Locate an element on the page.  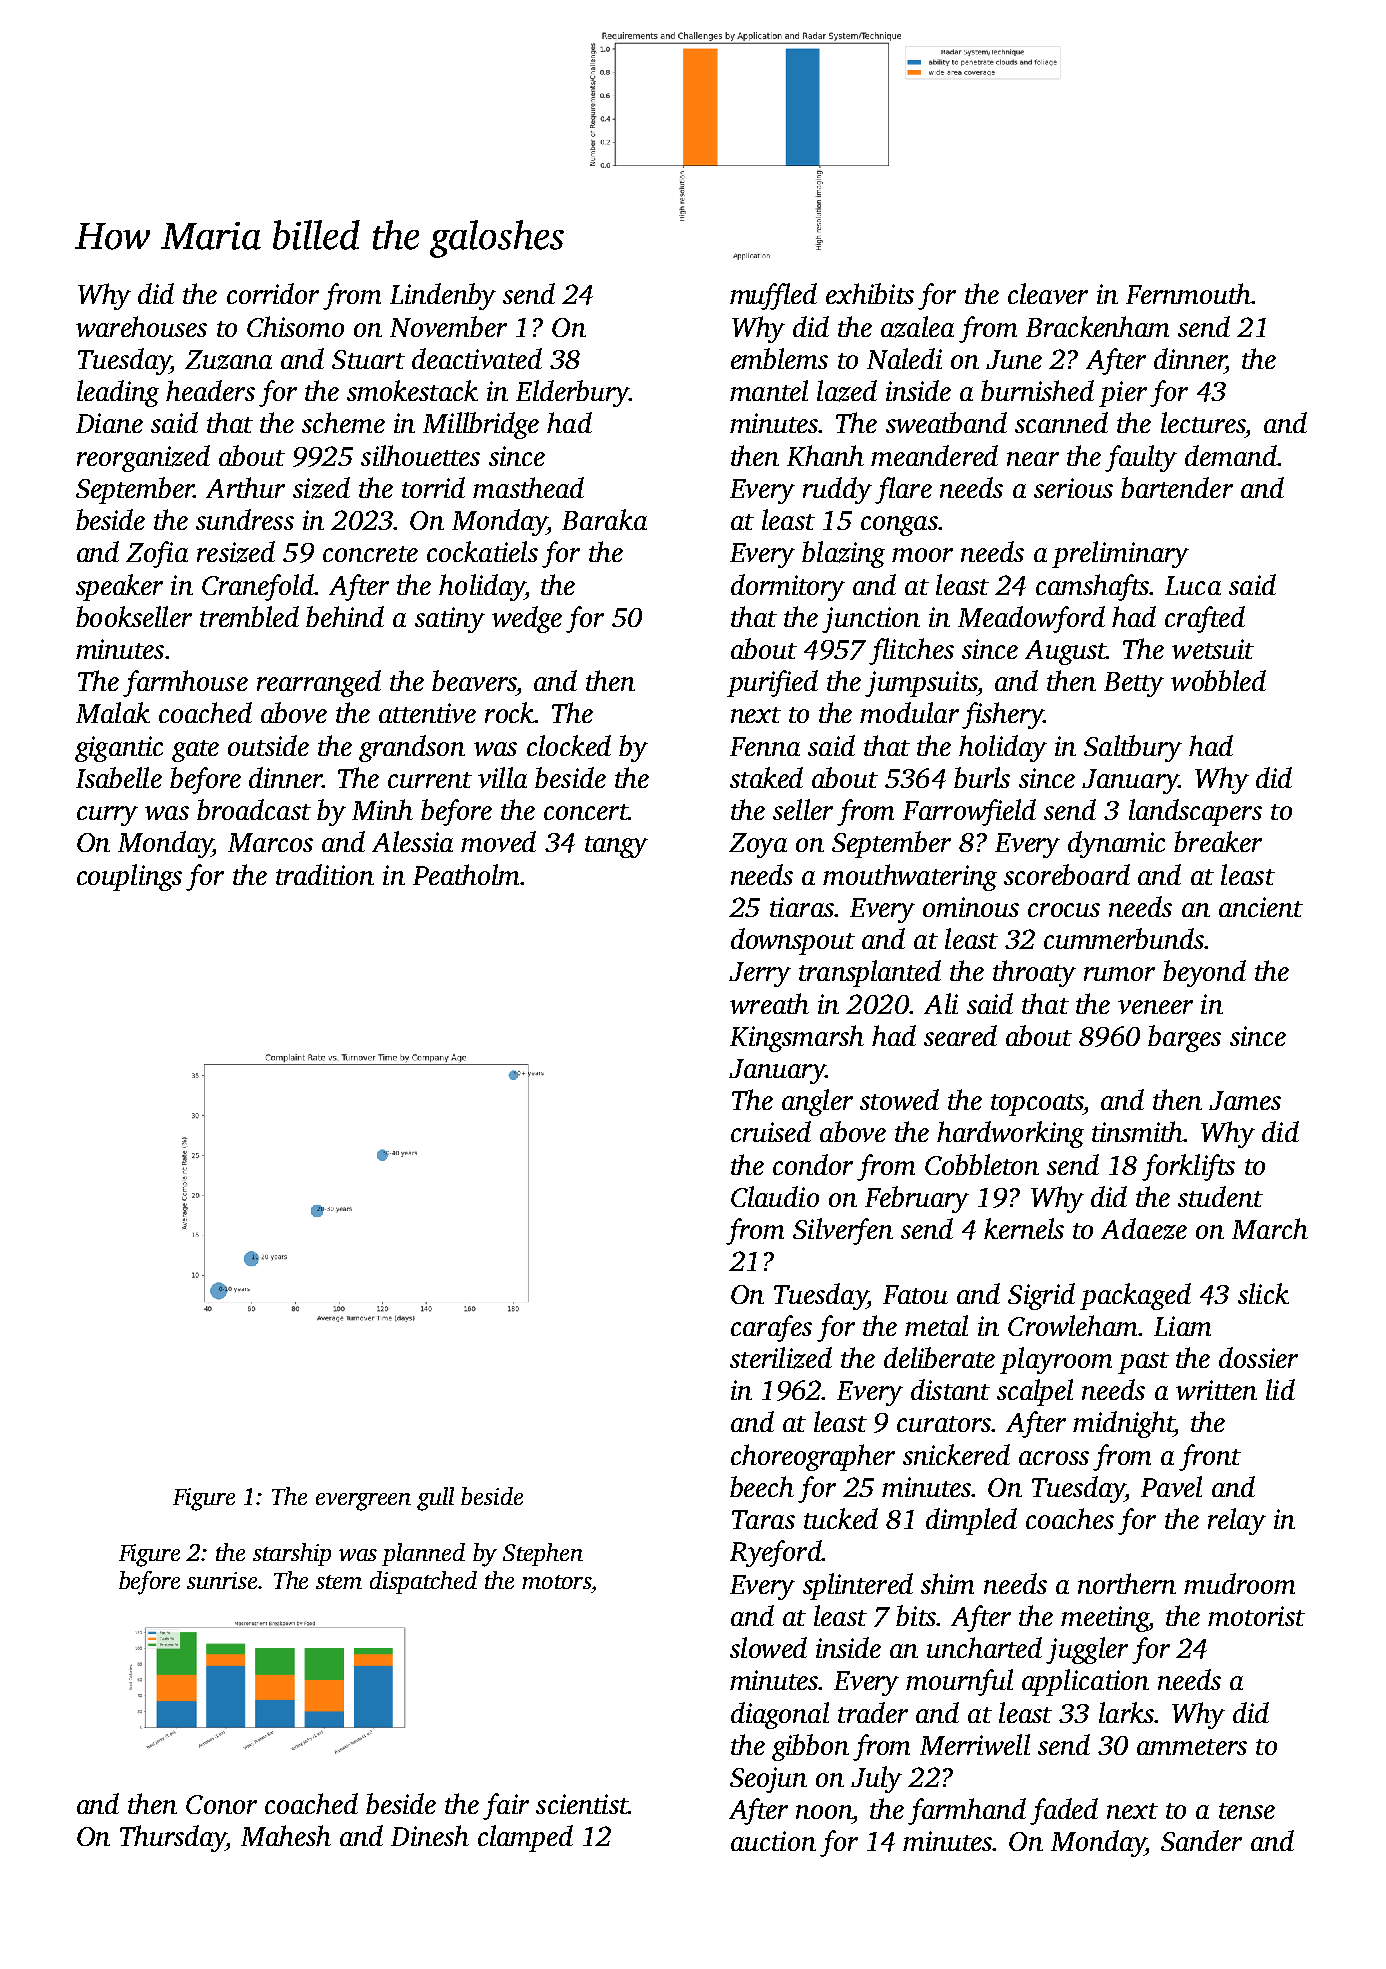
cruised is located at coordinates (771, 1131).
